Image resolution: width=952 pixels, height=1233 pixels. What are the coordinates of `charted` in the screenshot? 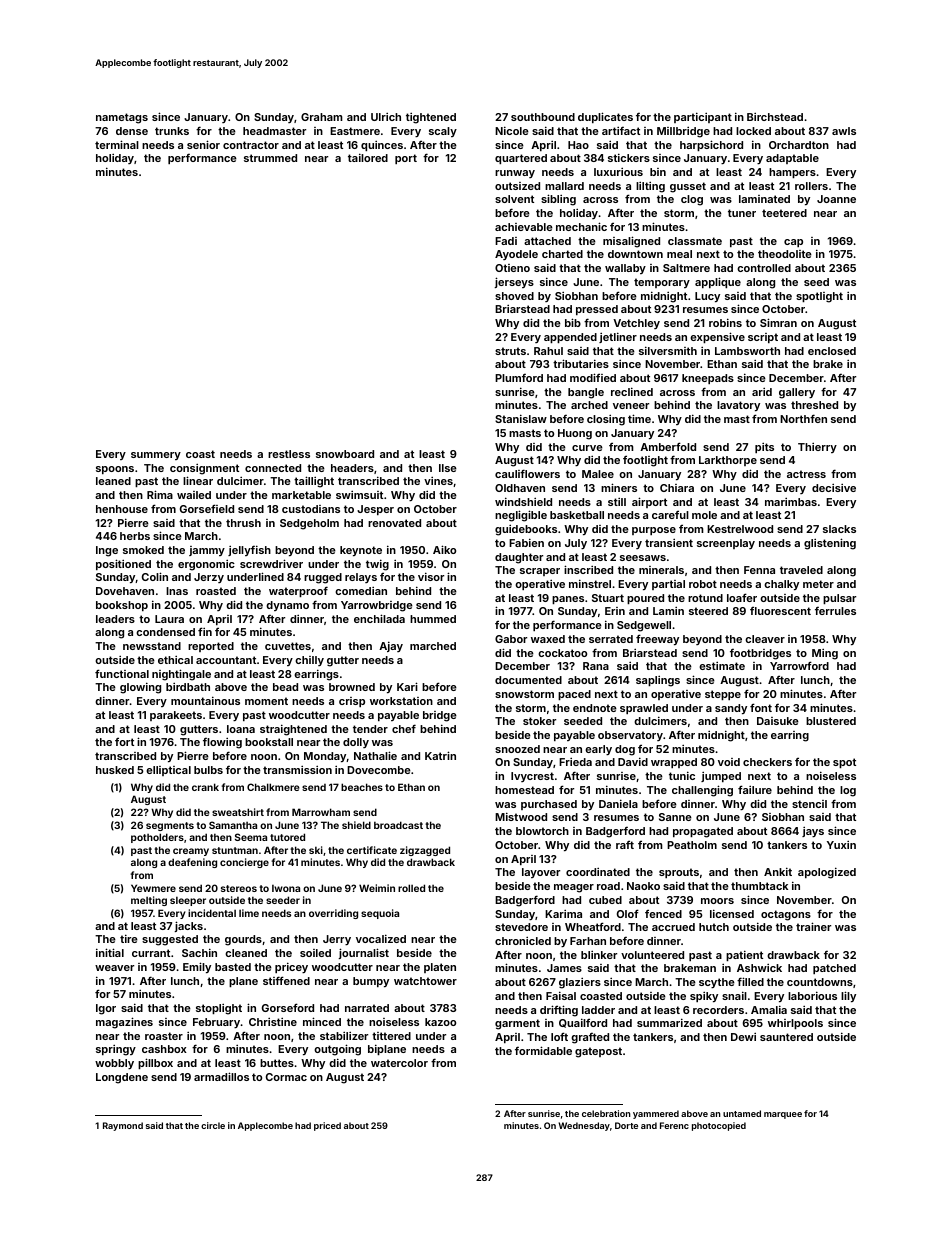 It's located at (562, 254).
